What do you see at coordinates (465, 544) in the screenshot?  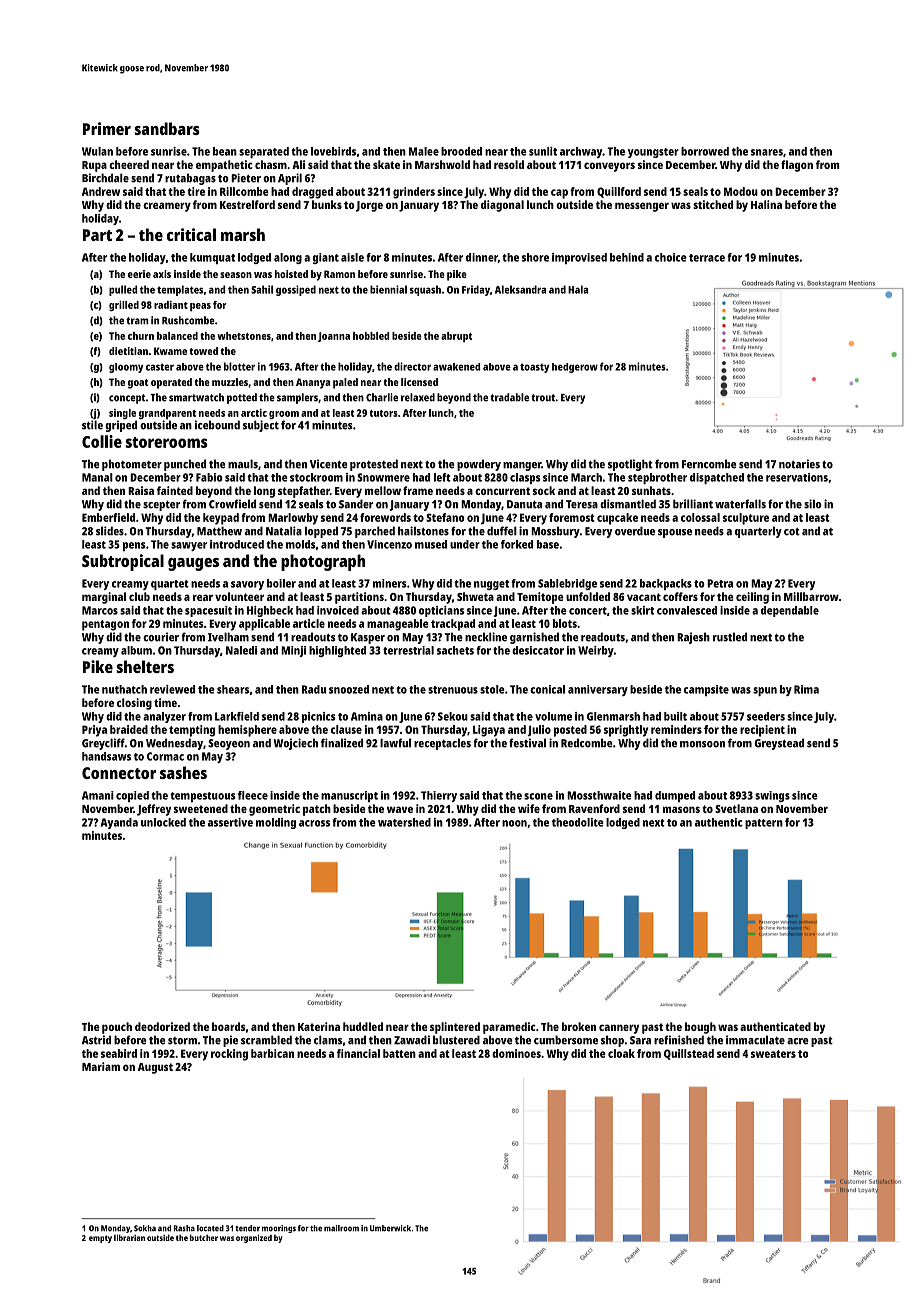 I see `under` at bounding box center [465, 544].
